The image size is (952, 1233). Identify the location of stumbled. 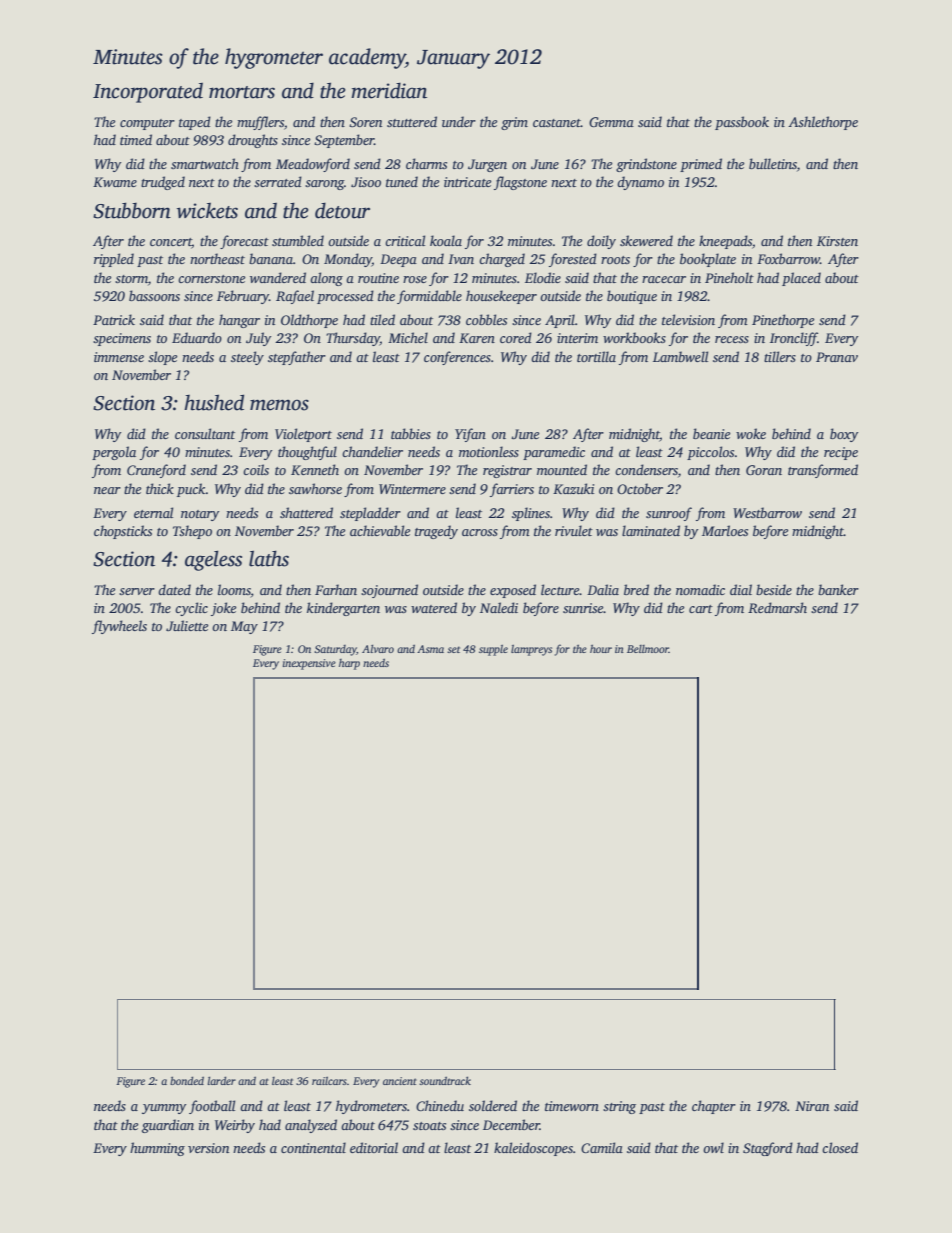
(298, 240).
